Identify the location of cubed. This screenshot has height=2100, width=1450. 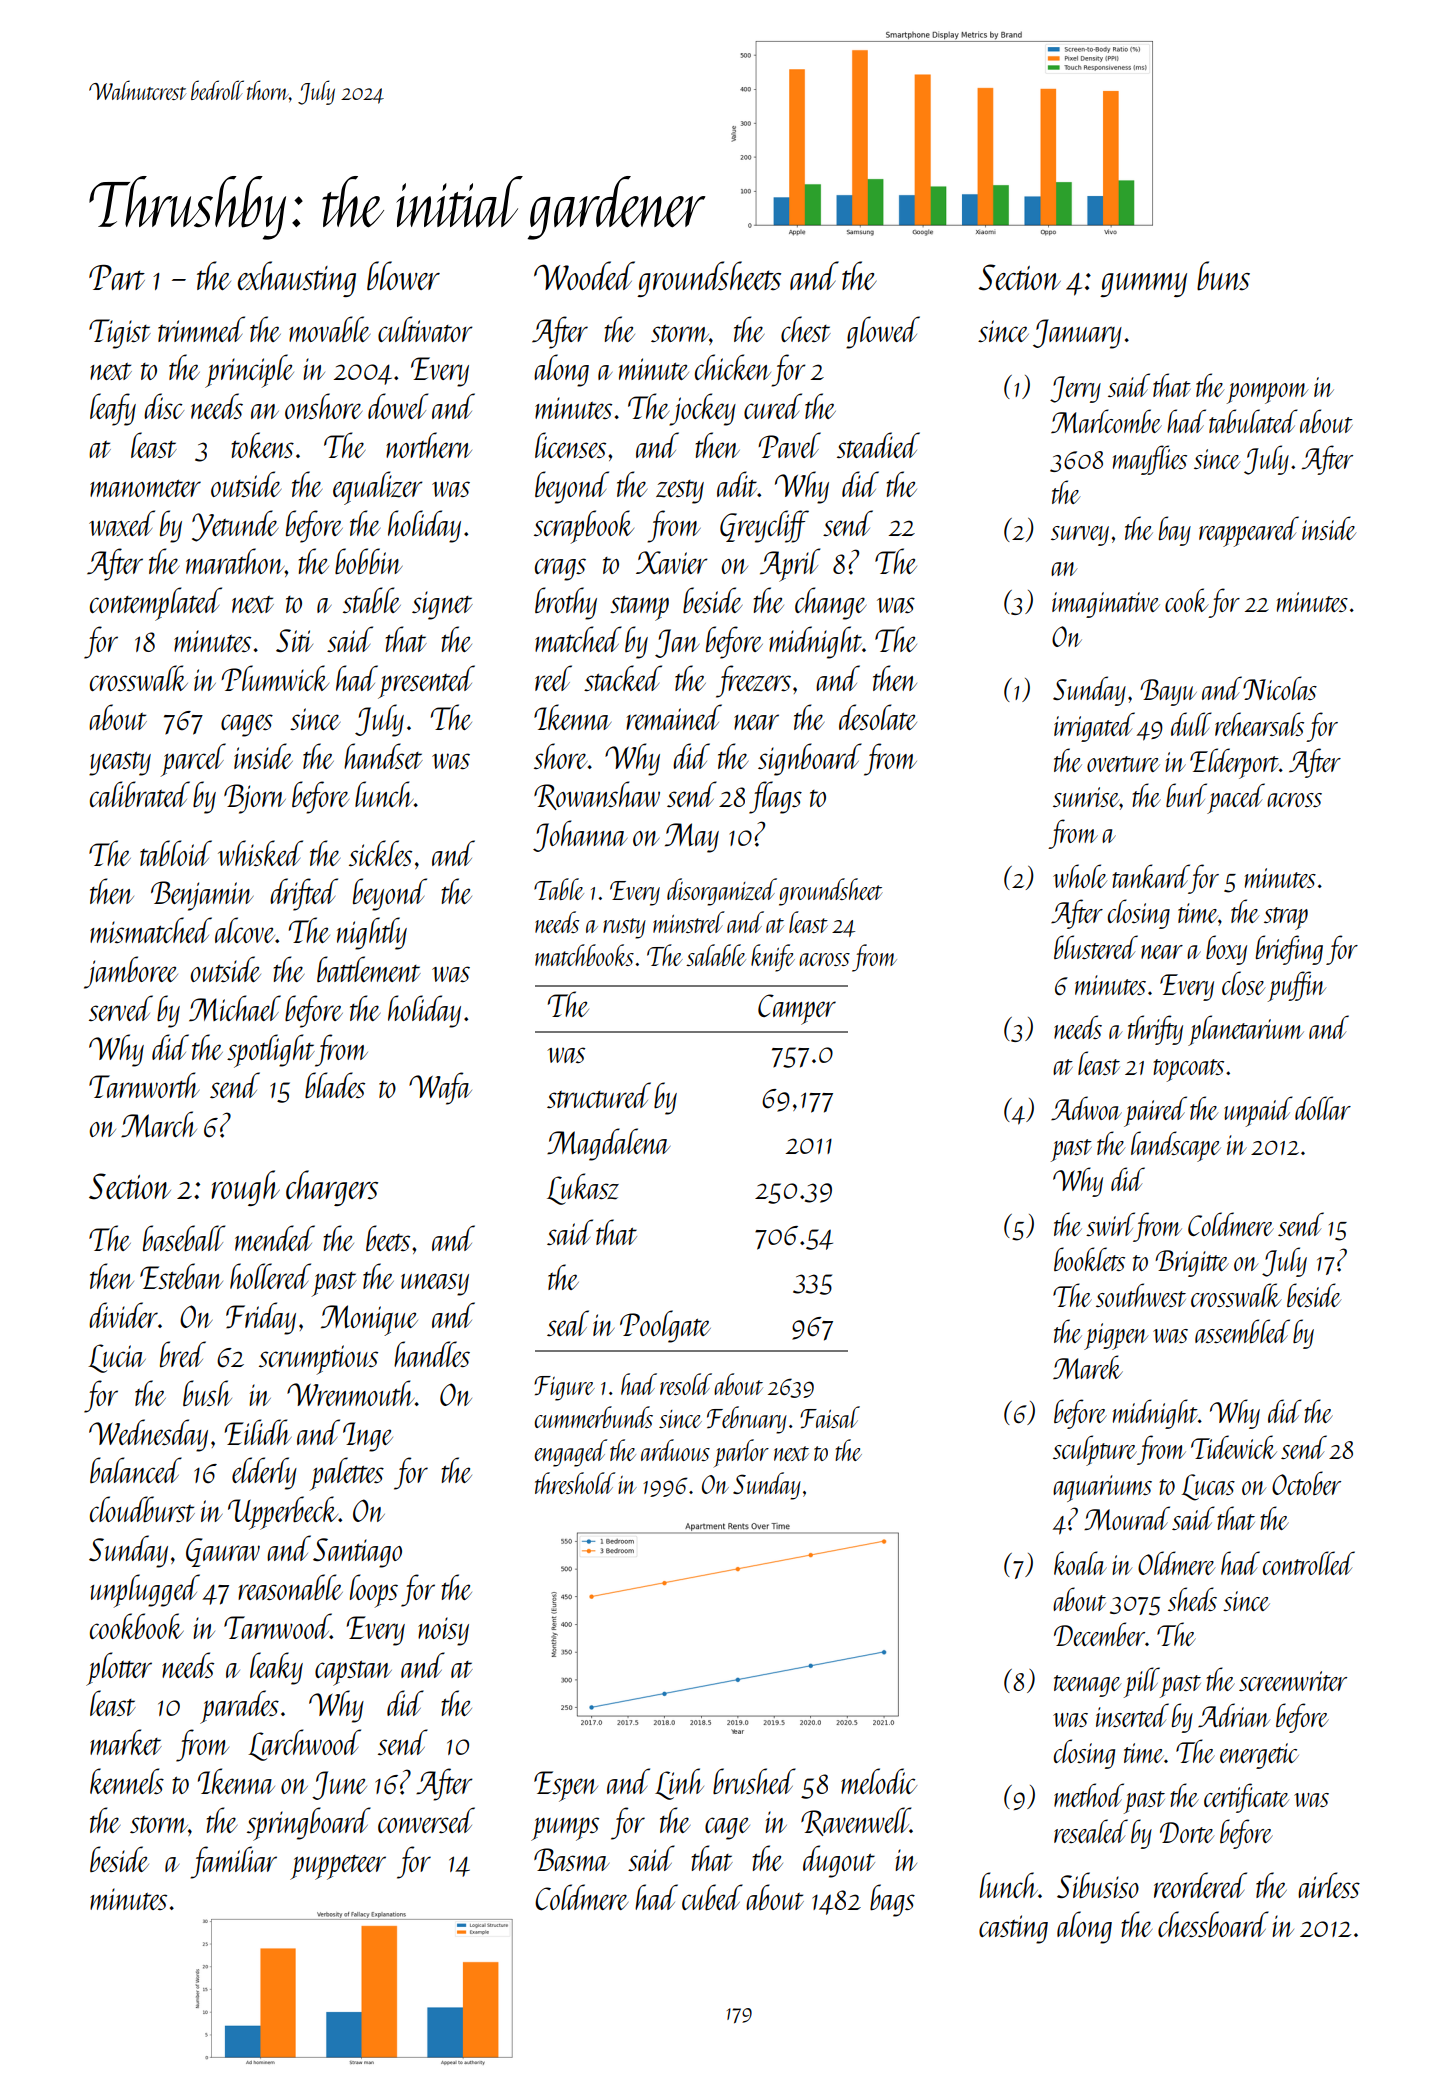
(712, 1897).
